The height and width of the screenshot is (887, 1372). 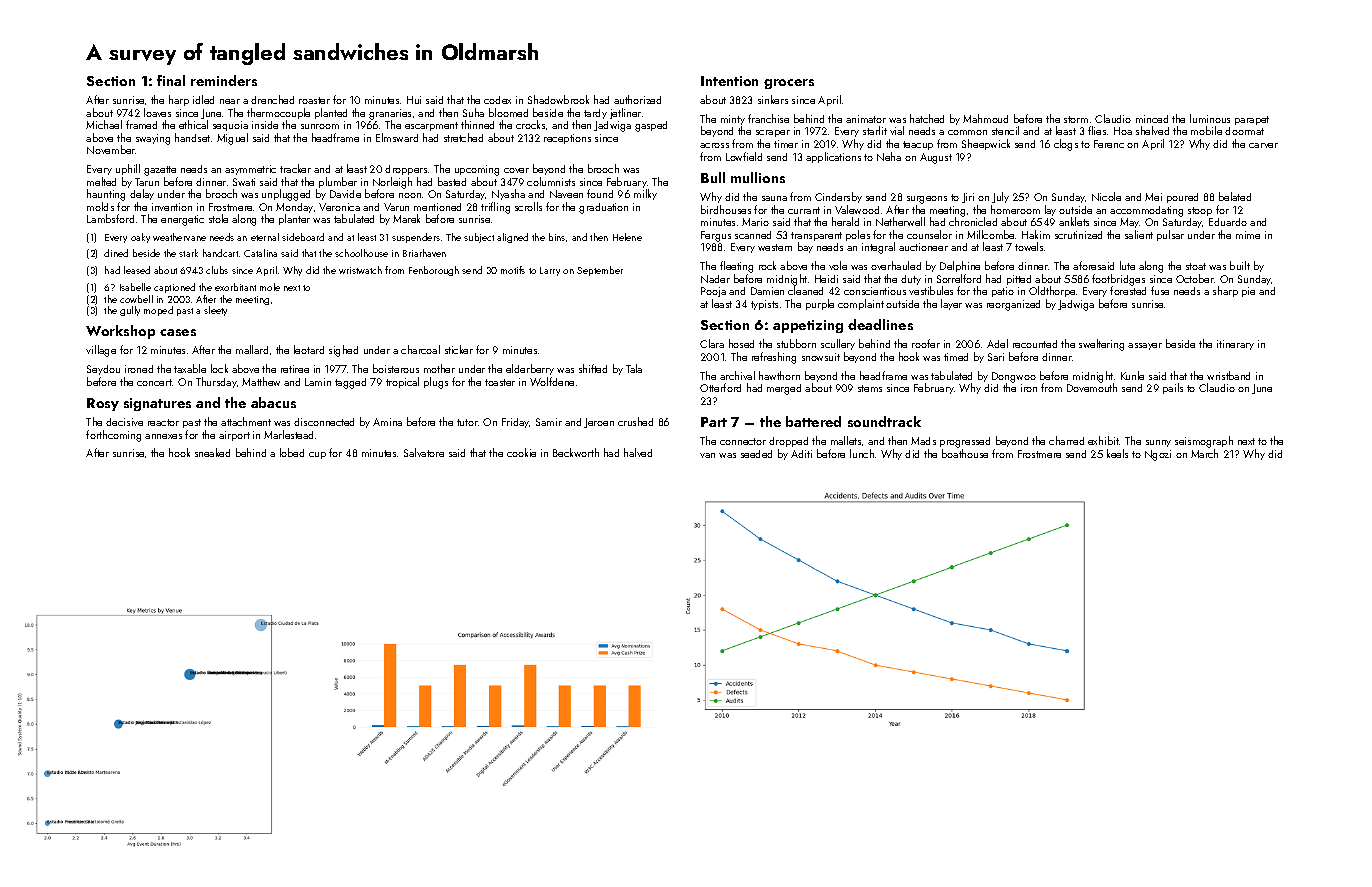 I want to click on Ngozi, so click(x=1158, y=455).
